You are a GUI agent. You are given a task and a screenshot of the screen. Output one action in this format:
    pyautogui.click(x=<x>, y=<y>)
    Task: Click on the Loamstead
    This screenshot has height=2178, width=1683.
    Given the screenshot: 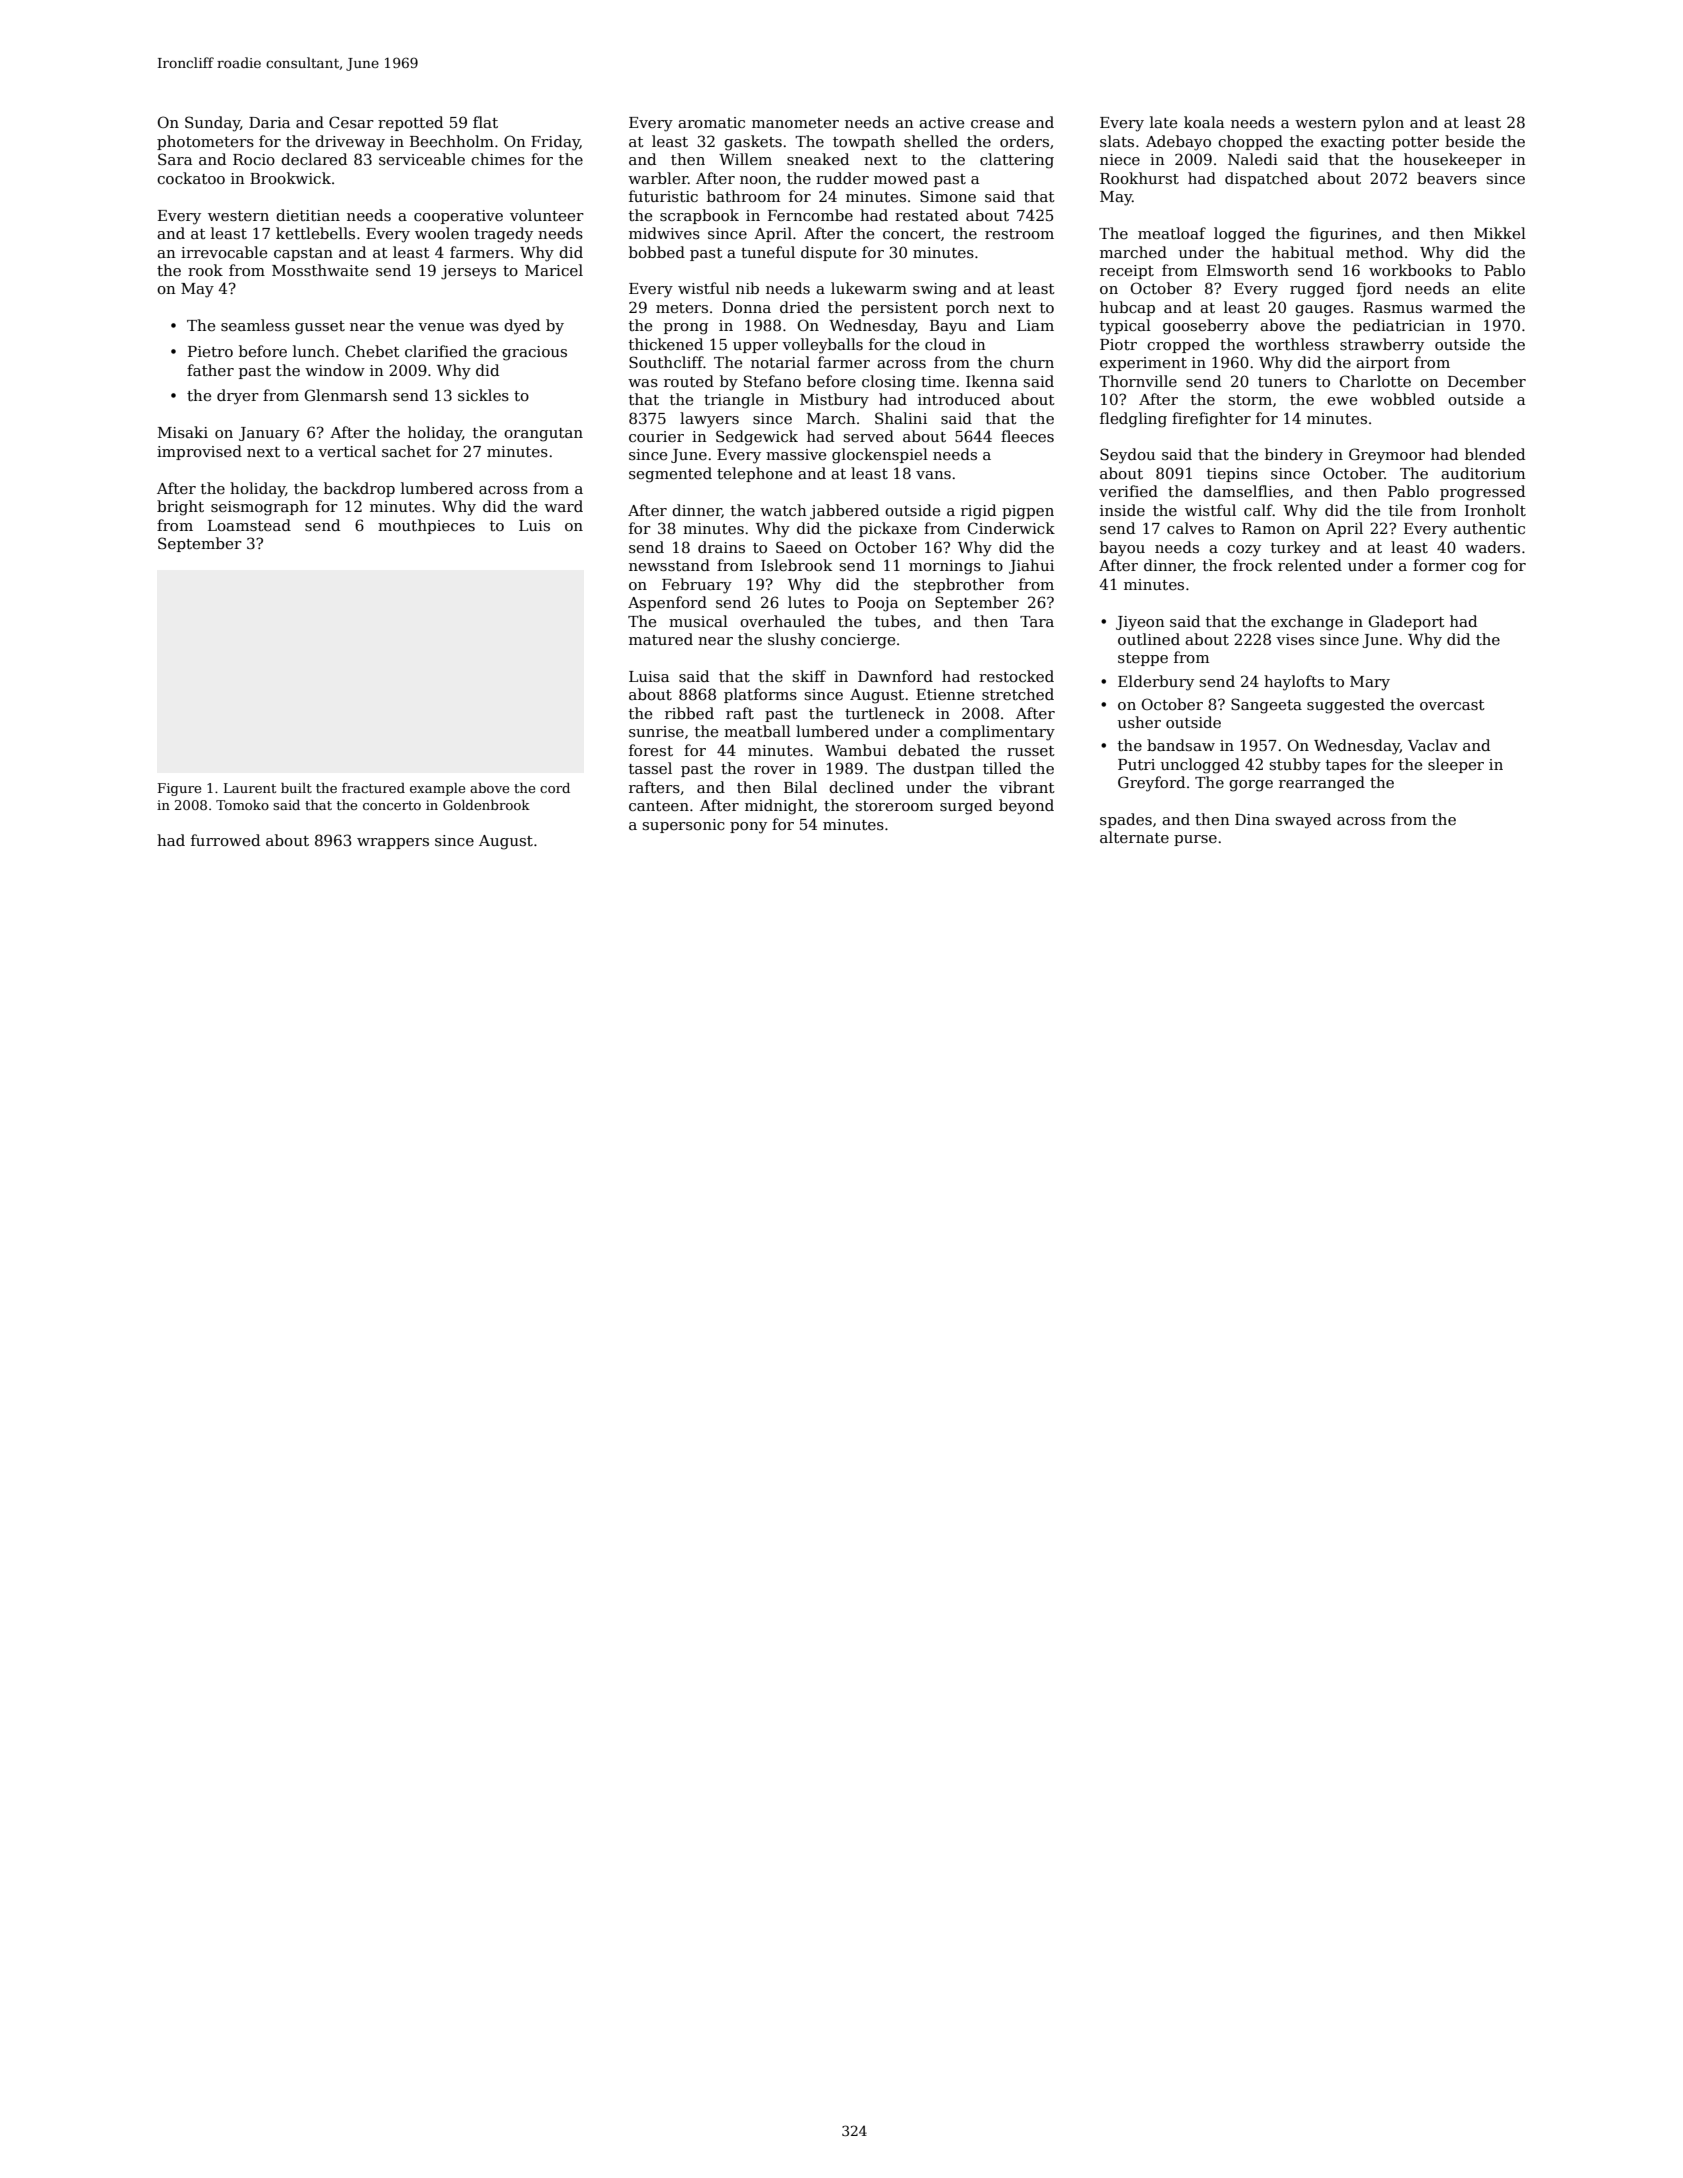 What is the action you would take?
    pyautogui.click(x=249, y=525)
